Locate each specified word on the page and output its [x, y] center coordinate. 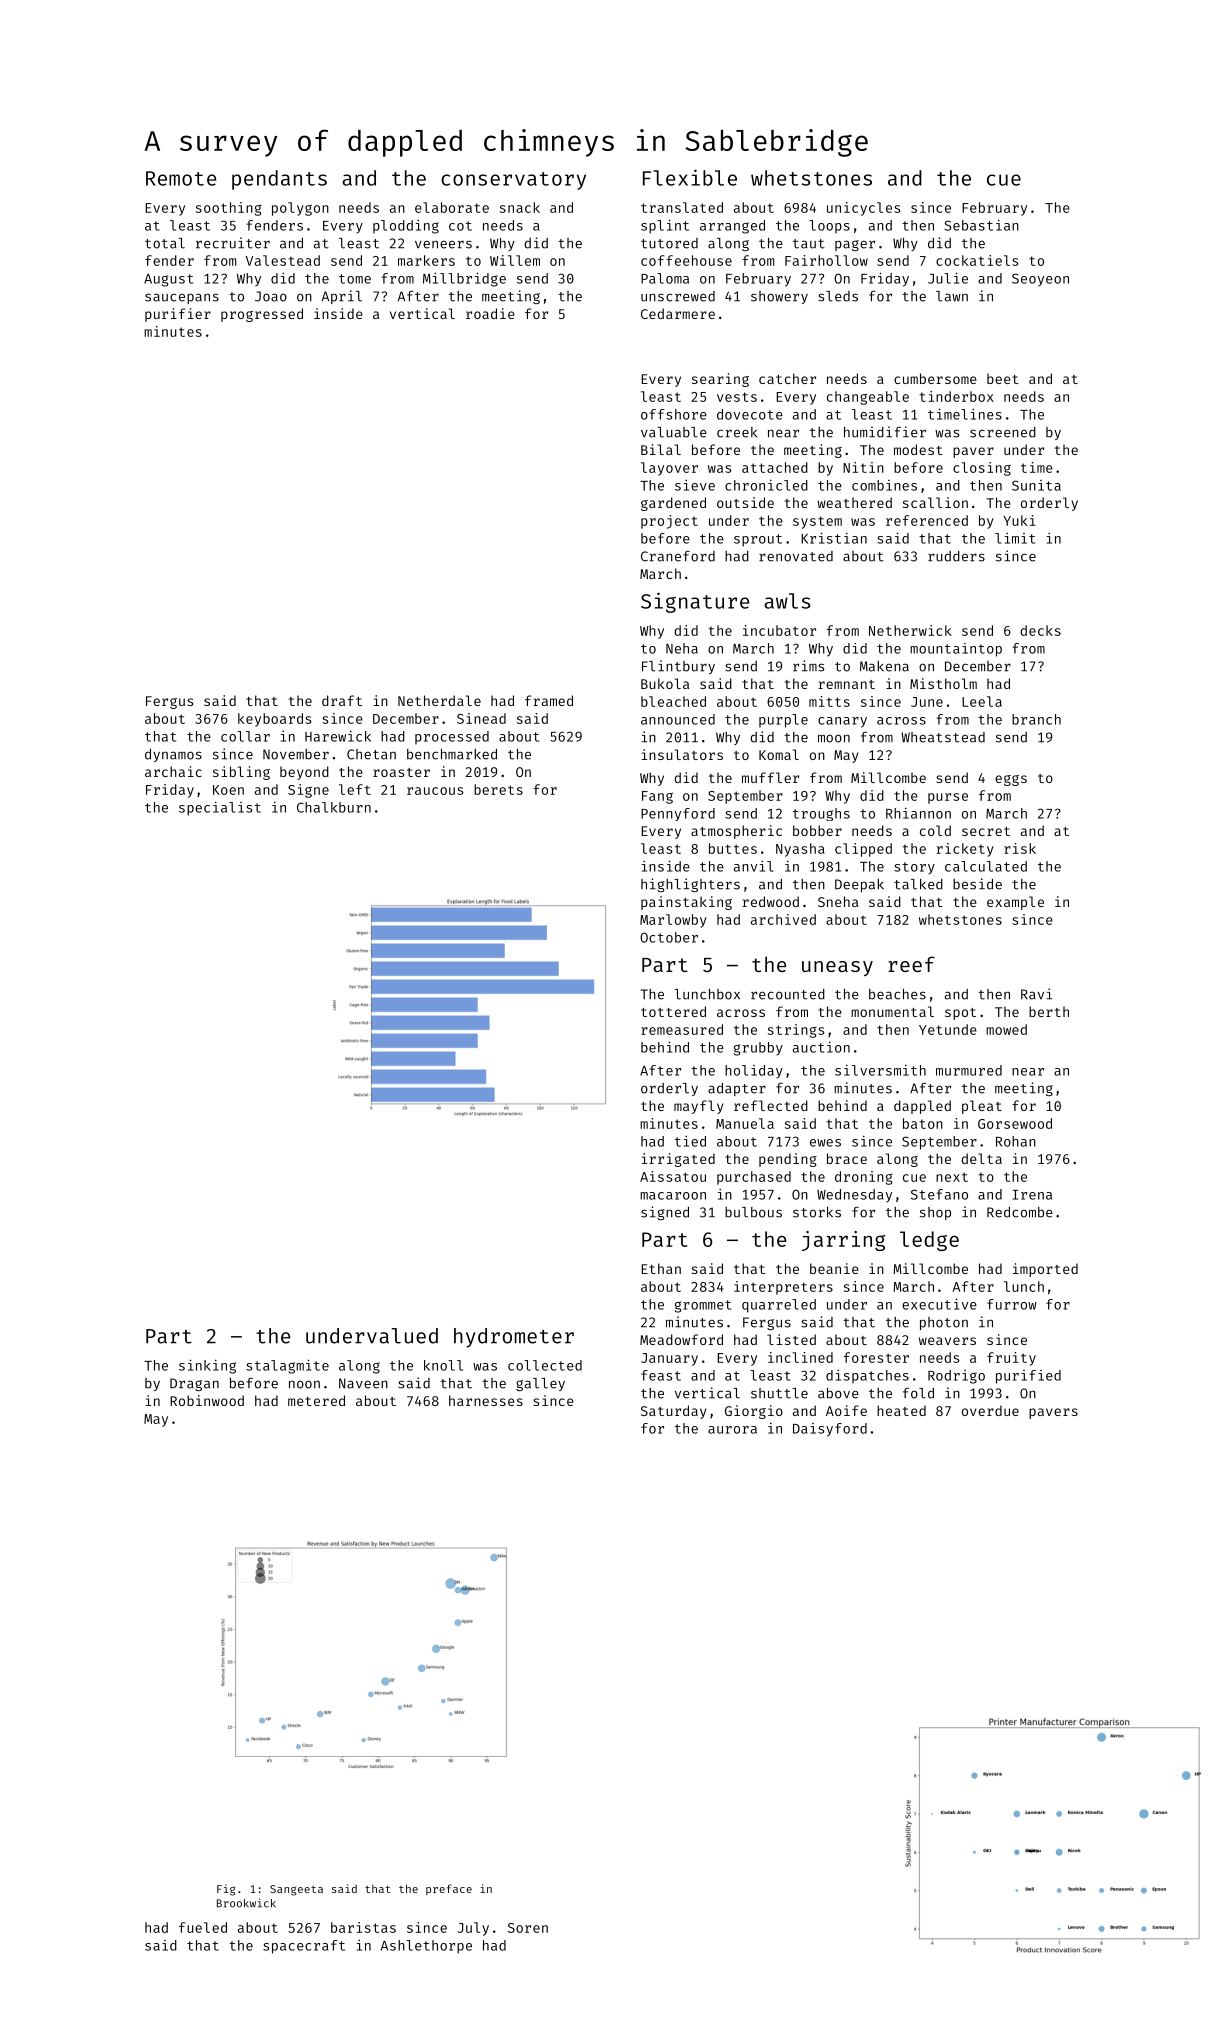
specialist [220, 808]
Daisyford [830, 1430]
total [165, 243]
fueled [203, 1927]
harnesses [486, 1400]
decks [1040, 630]
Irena [1032, 1195]
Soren [528, 1928]
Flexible [690, 177]
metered [316, 1400]
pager [855, 245]
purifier [178, 315]
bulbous [753, 1212]
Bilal [661, 449]
